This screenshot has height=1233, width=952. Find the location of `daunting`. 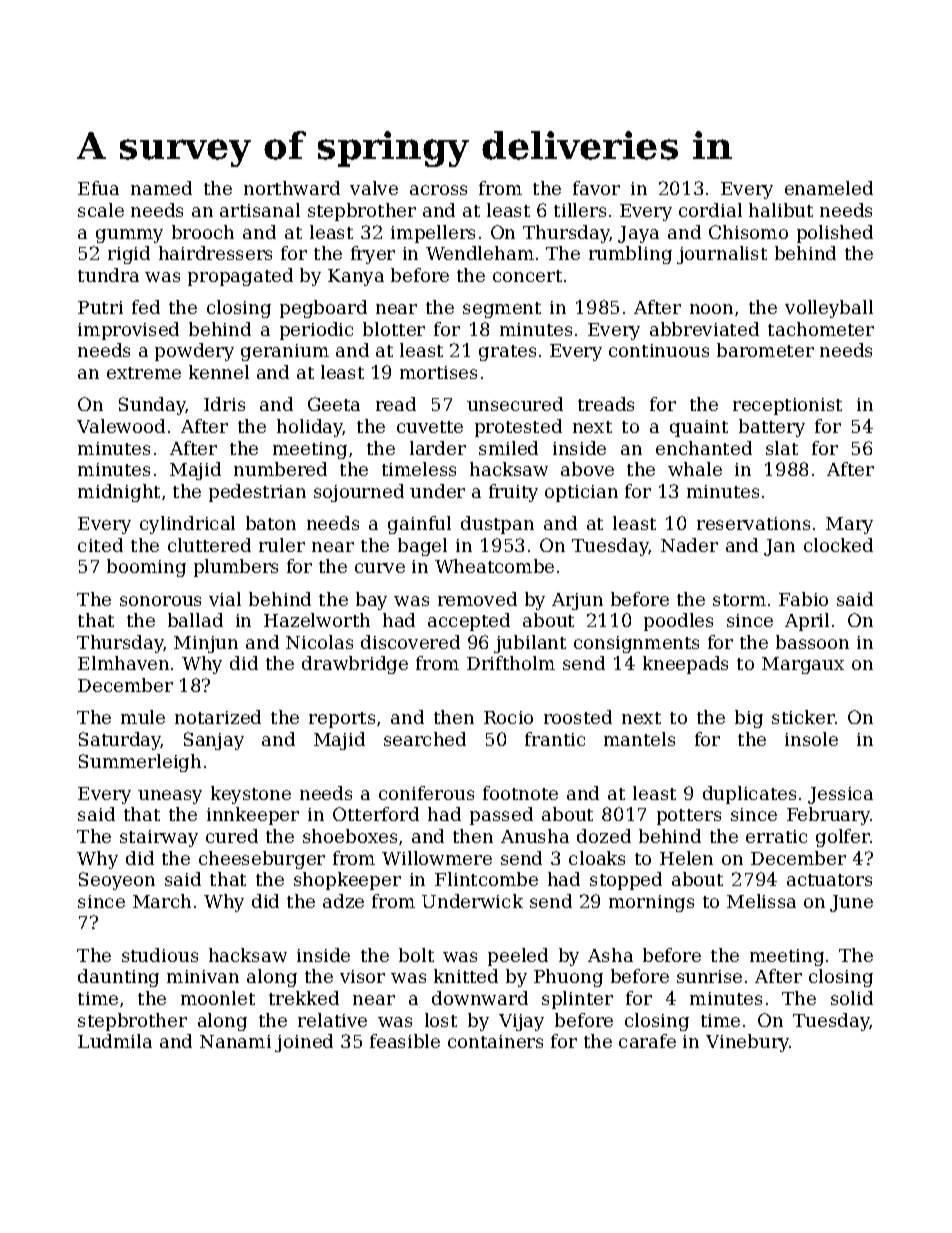

daunting is located at coordinates (118, 978).
